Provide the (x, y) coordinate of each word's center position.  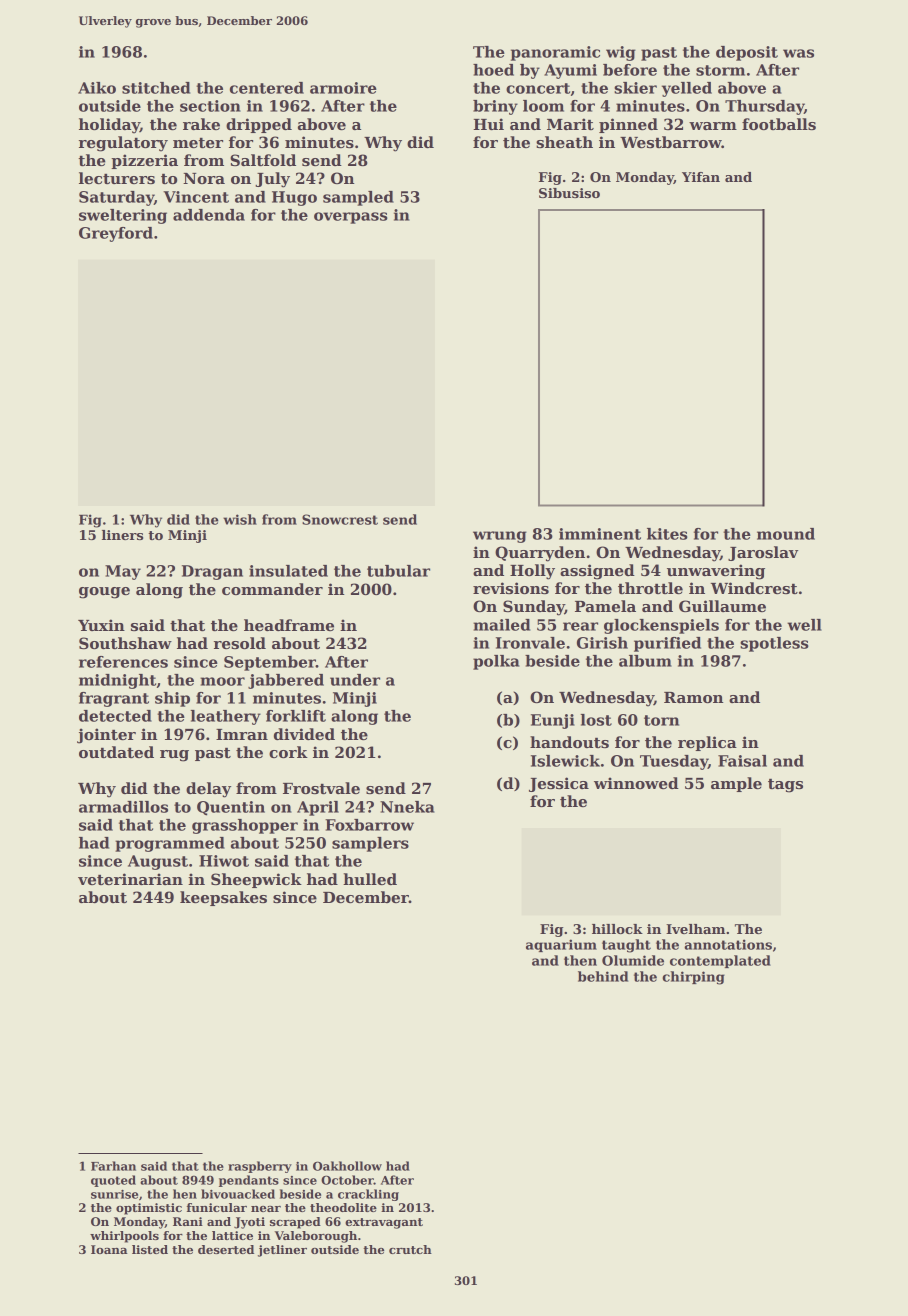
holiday (109, 126)
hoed (493, 70)
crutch (410, 1249)
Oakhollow (347, 1166)
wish (240, 519)
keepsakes (223, 898)
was (798, 53)
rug (174, 756)
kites (667, 534)
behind (603, 976)
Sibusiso (569, 193)
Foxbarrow (369, 825)
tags (785, 785)
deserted (226, 1249)
